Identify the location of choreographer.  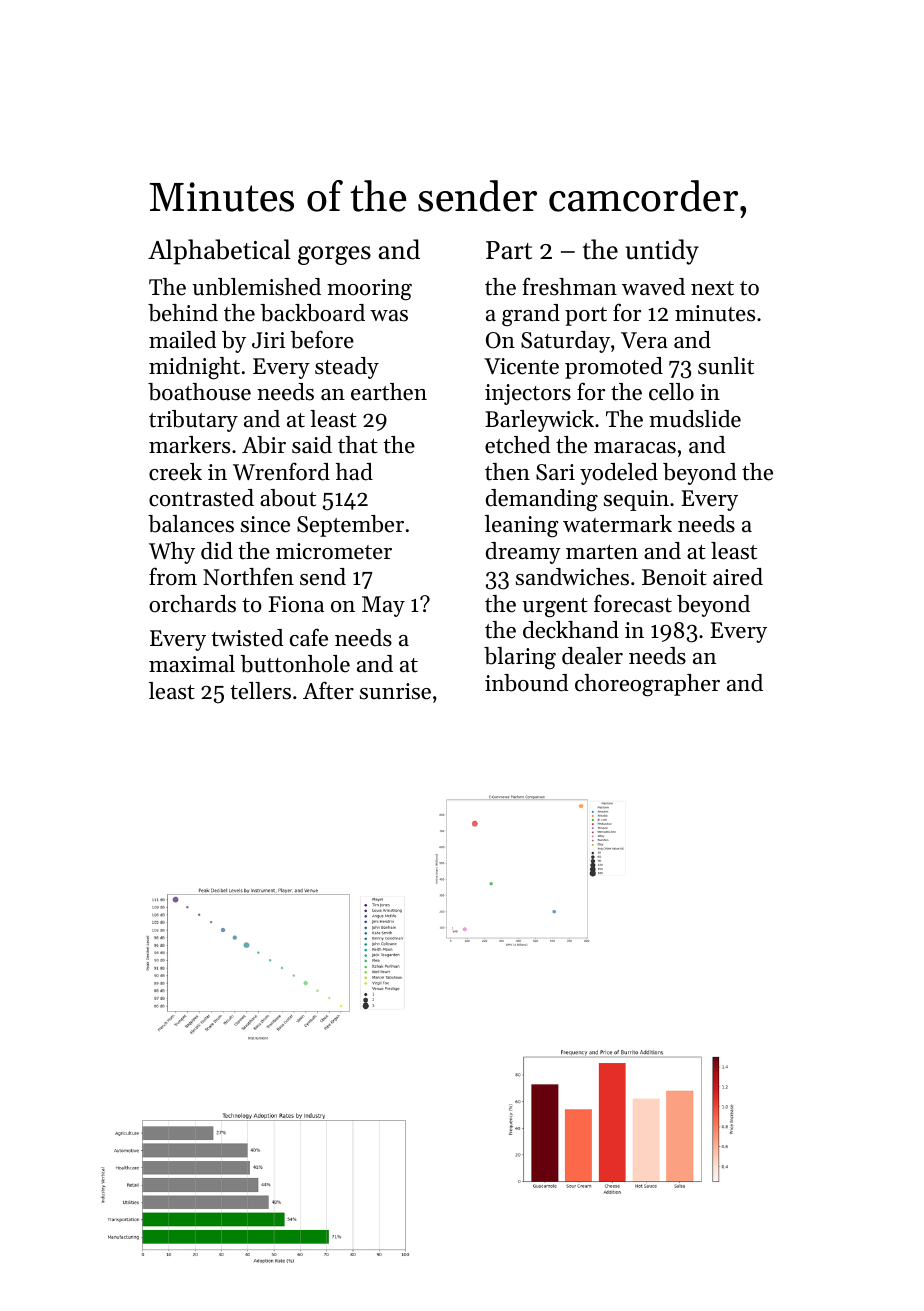
(647, 685).
